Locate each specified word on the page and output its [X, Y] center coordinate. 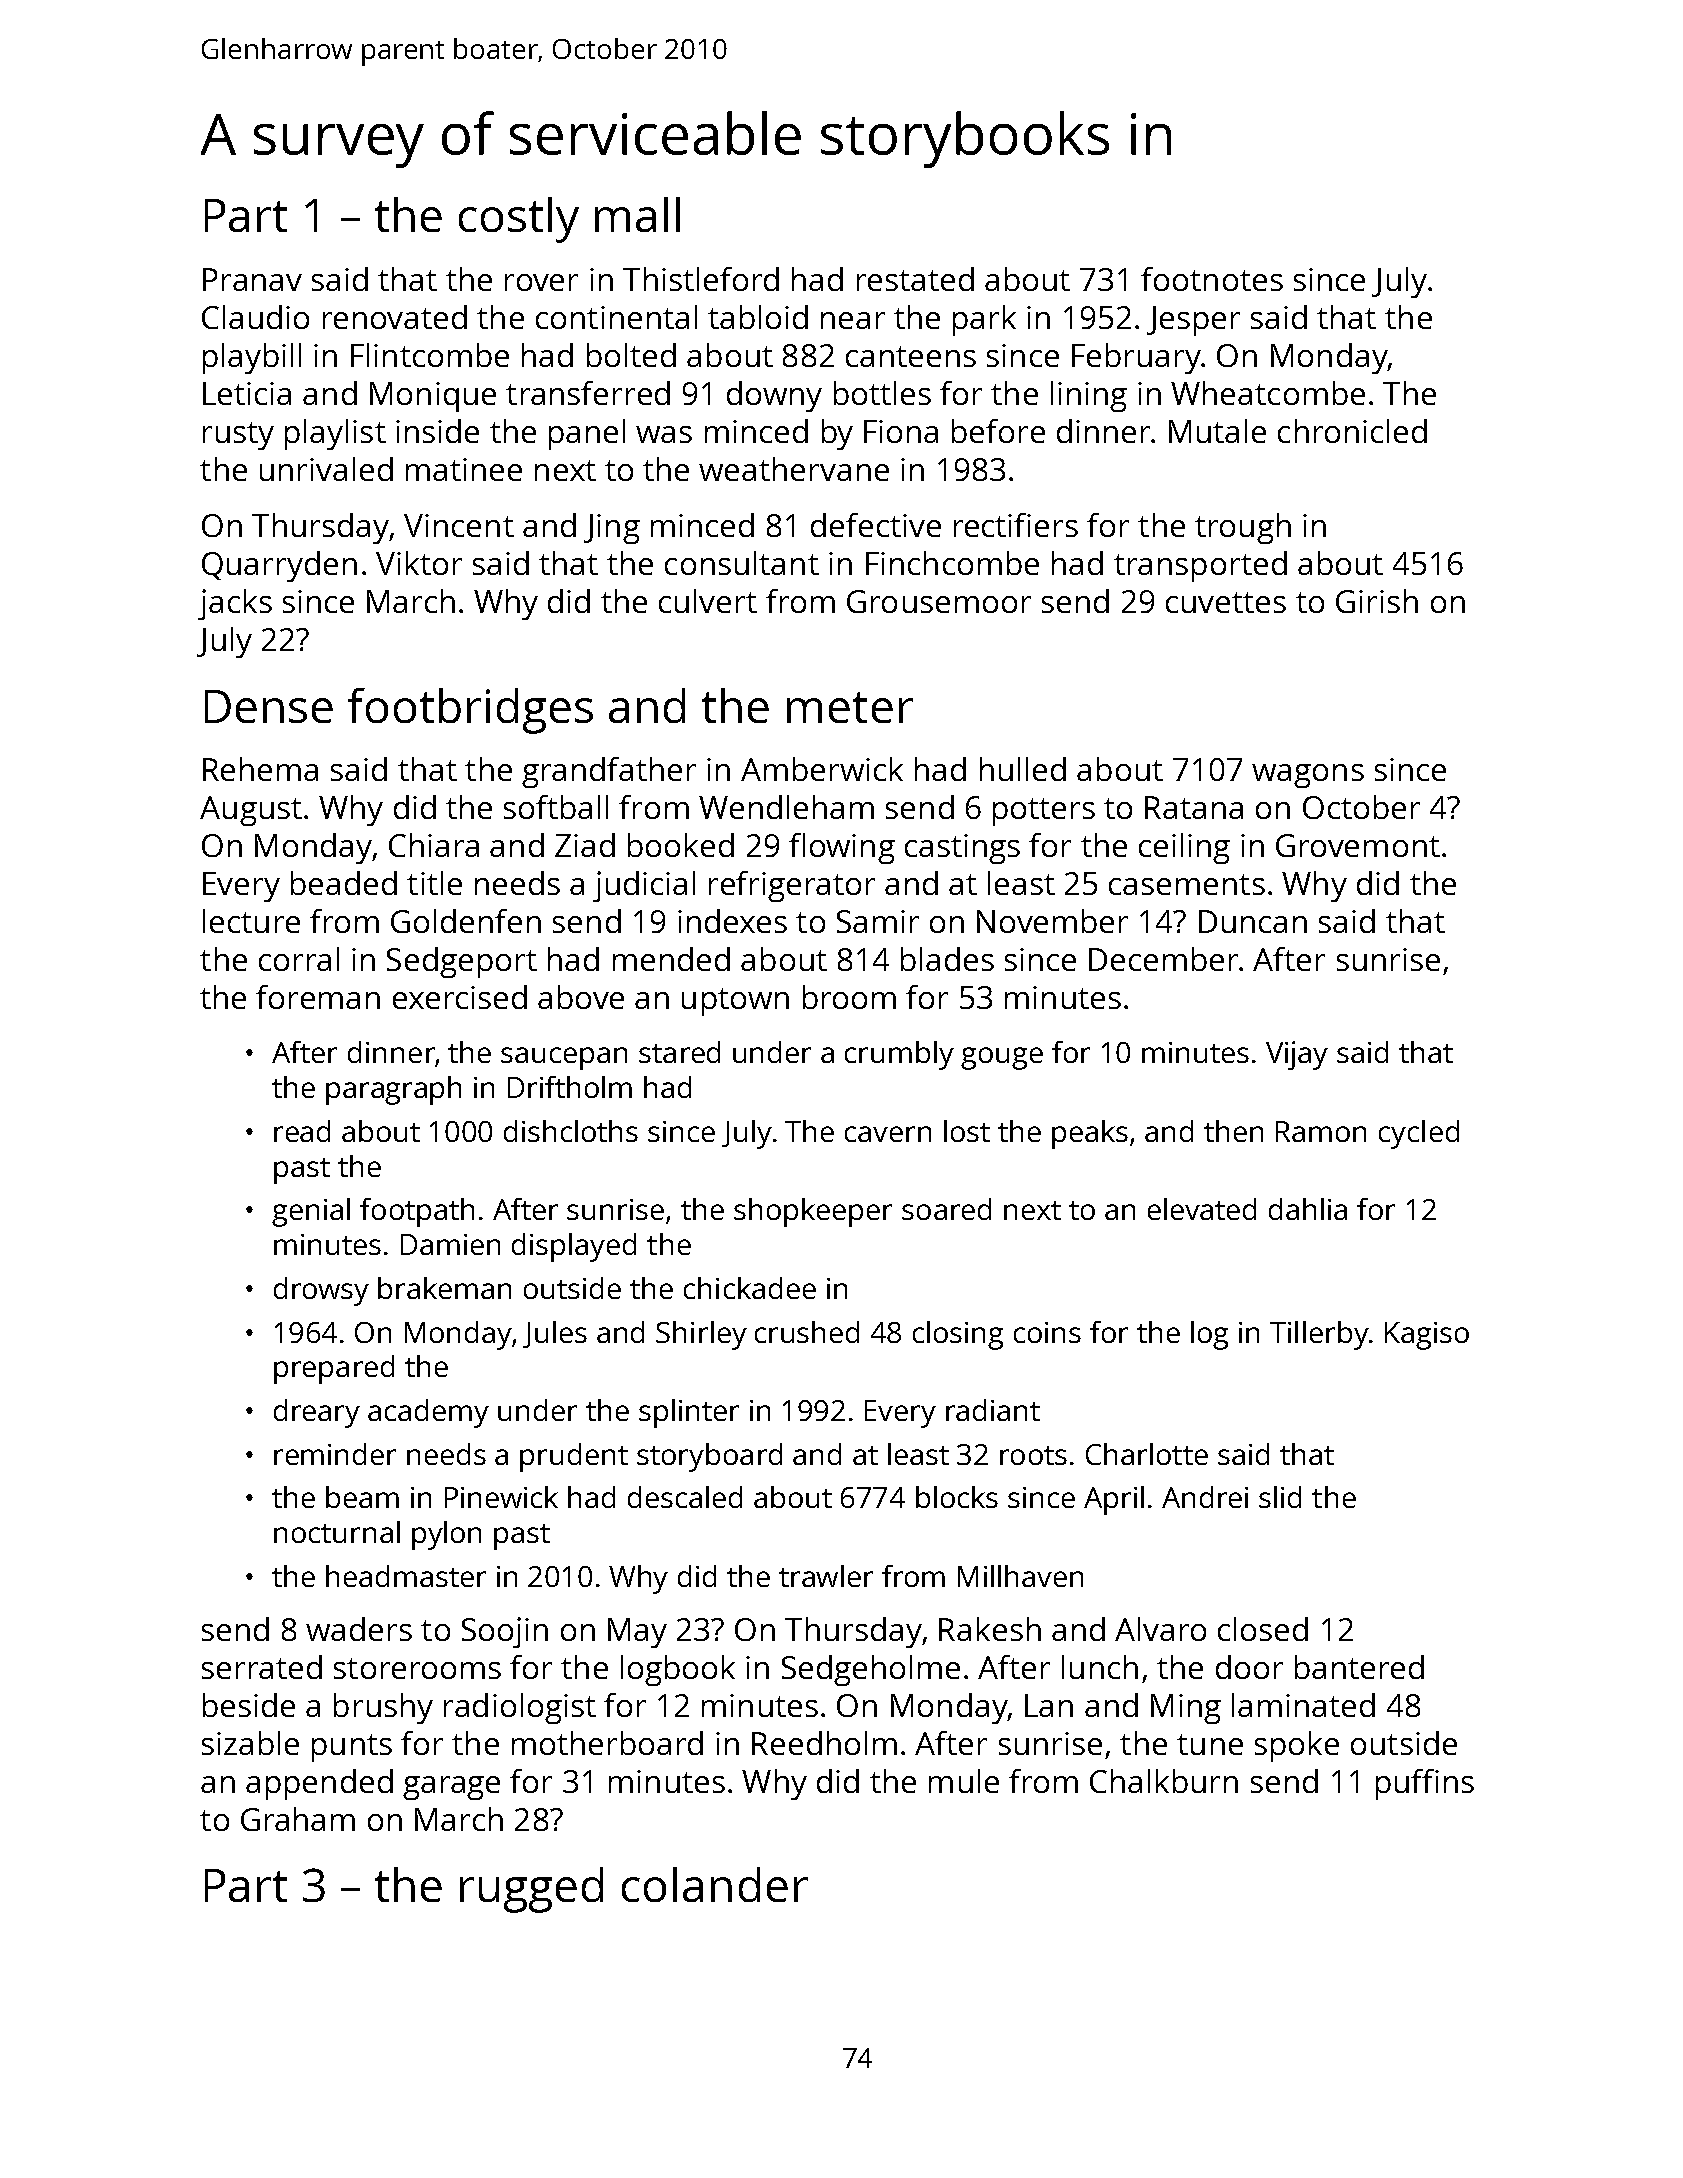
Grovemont [1358, 845]
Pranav [252, 279]
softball [556, 807]
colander [715, 1884]
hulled [1023, 769]
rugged [531, 1890]
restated [915, 279]
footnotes [1212, 279]
